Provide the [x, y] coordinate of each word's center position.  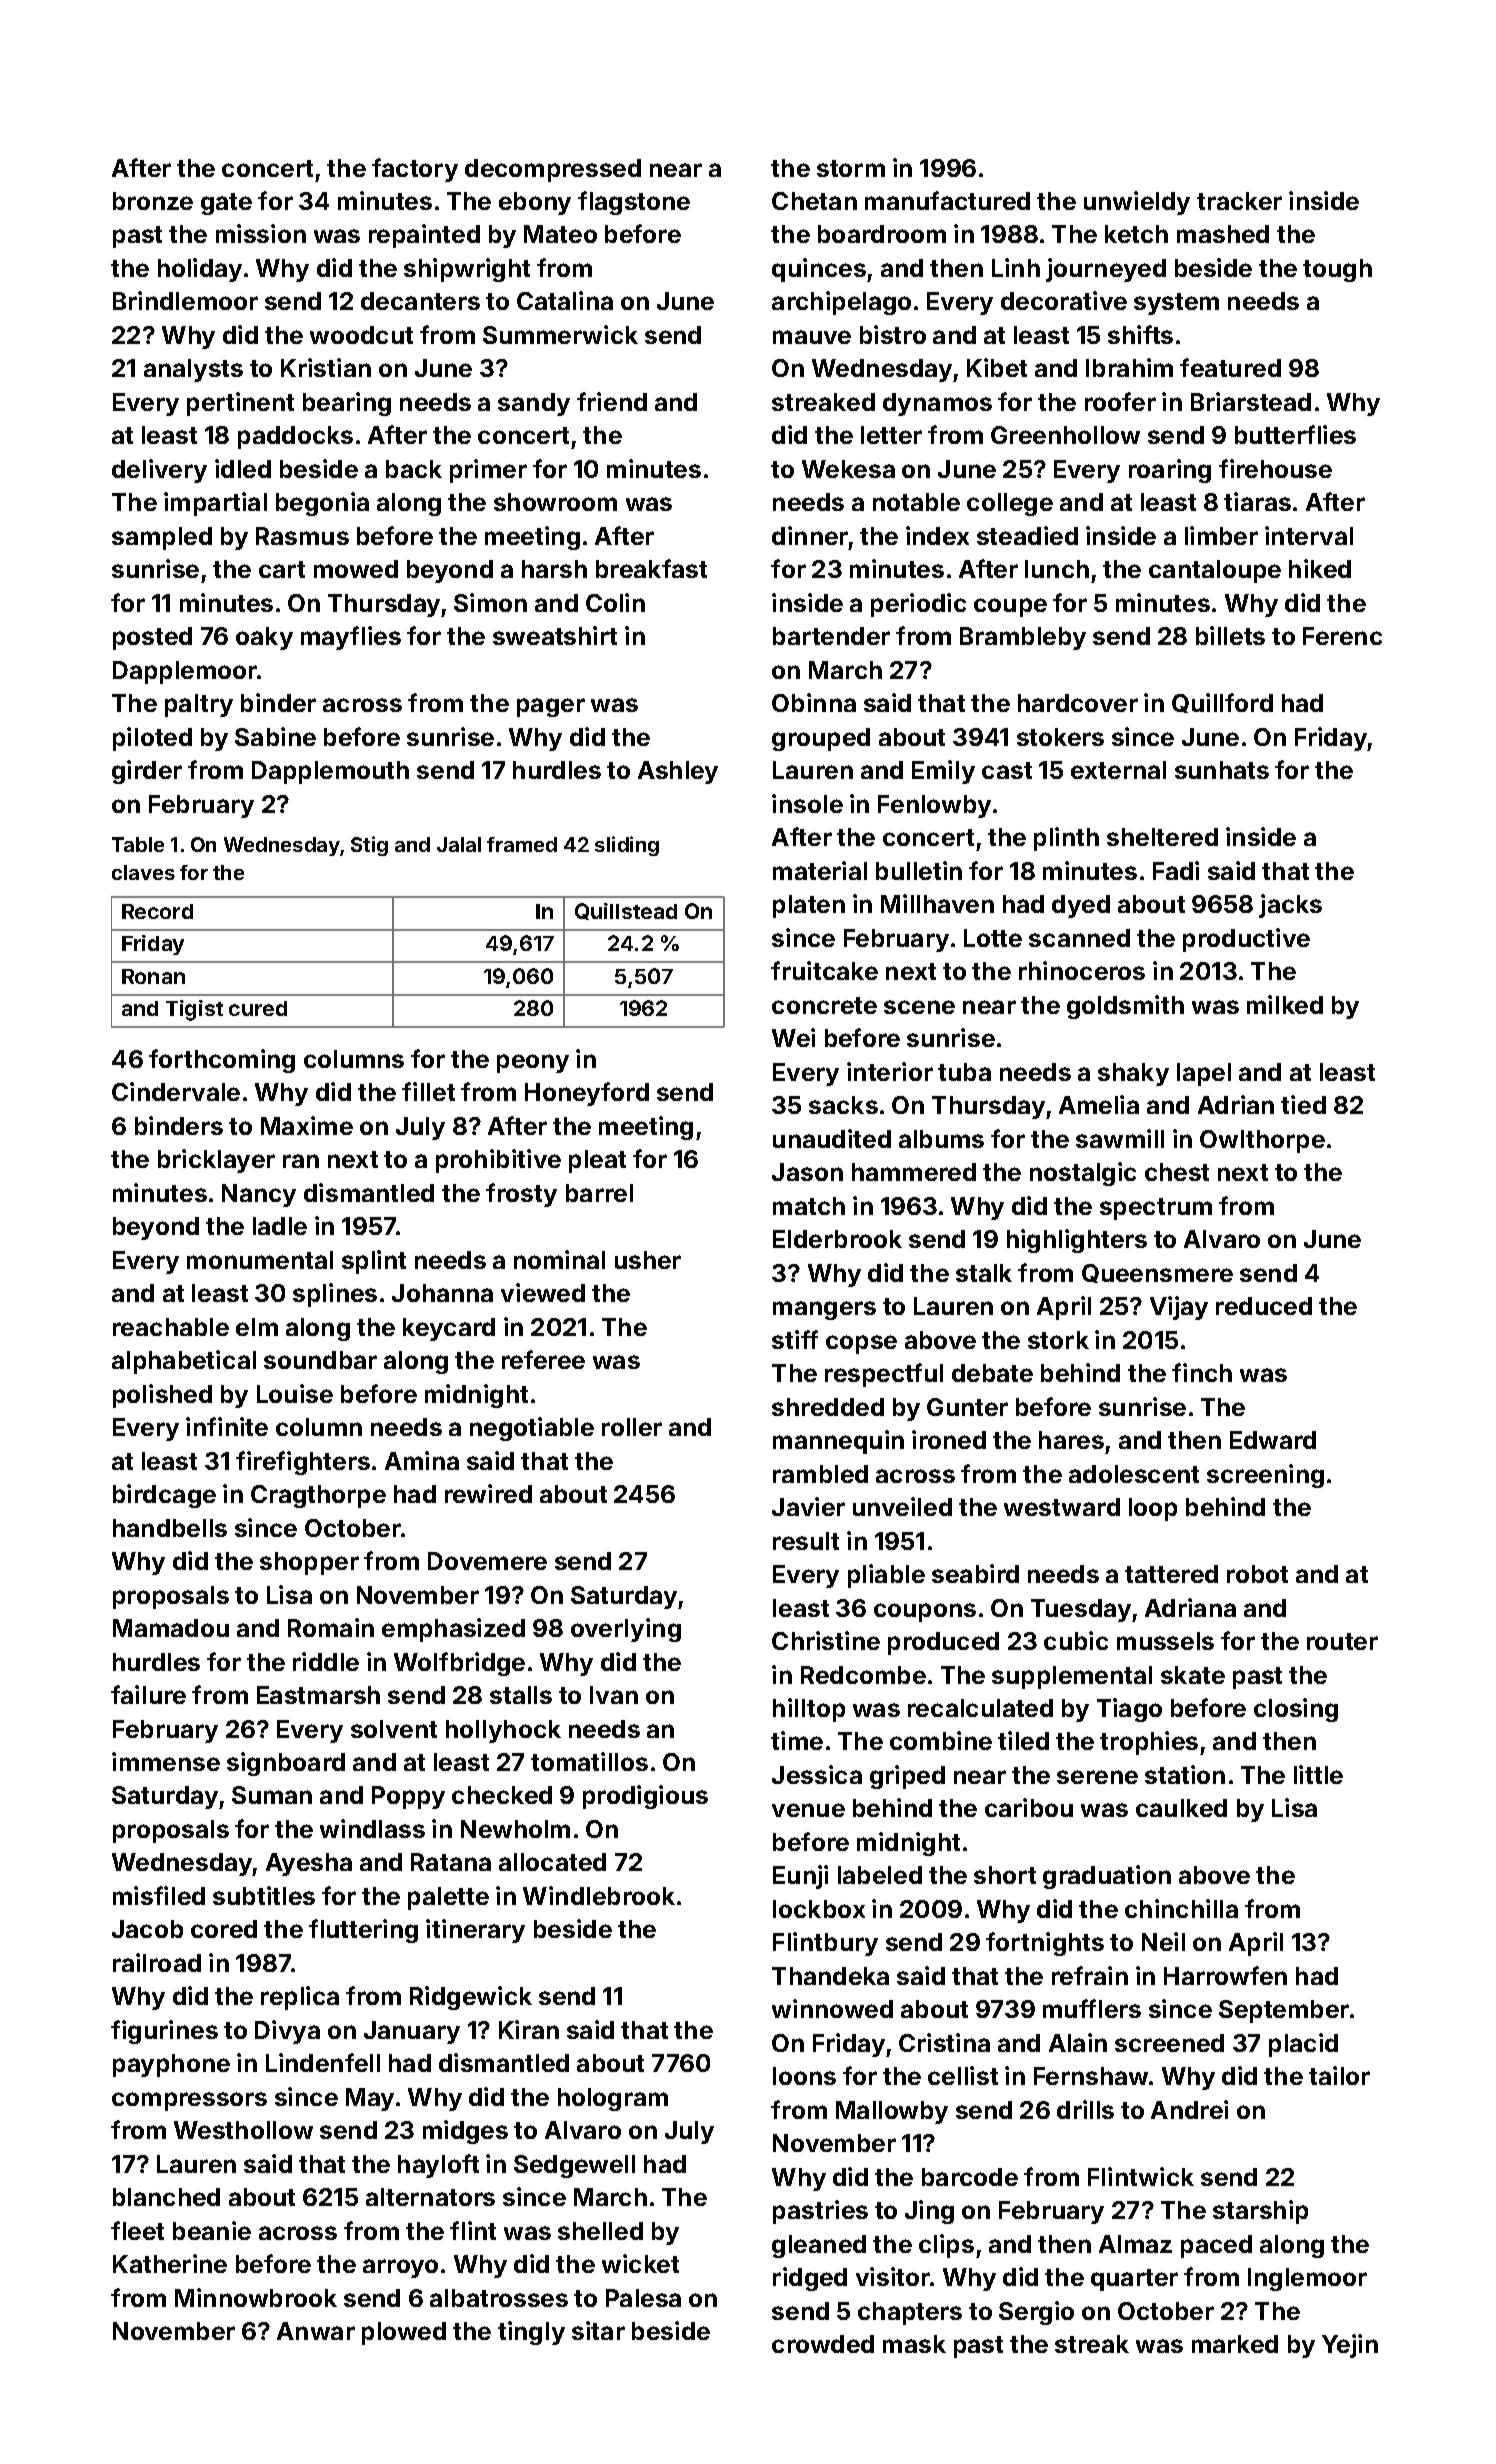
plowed [404, 2333]
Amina [422, 1460]
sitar [598, 2330]
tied [1303, 1104]
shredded [828, 1407]
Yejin [1350, 2346]
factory [415, 170]
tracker [1239, 201]
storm [851, 168]
